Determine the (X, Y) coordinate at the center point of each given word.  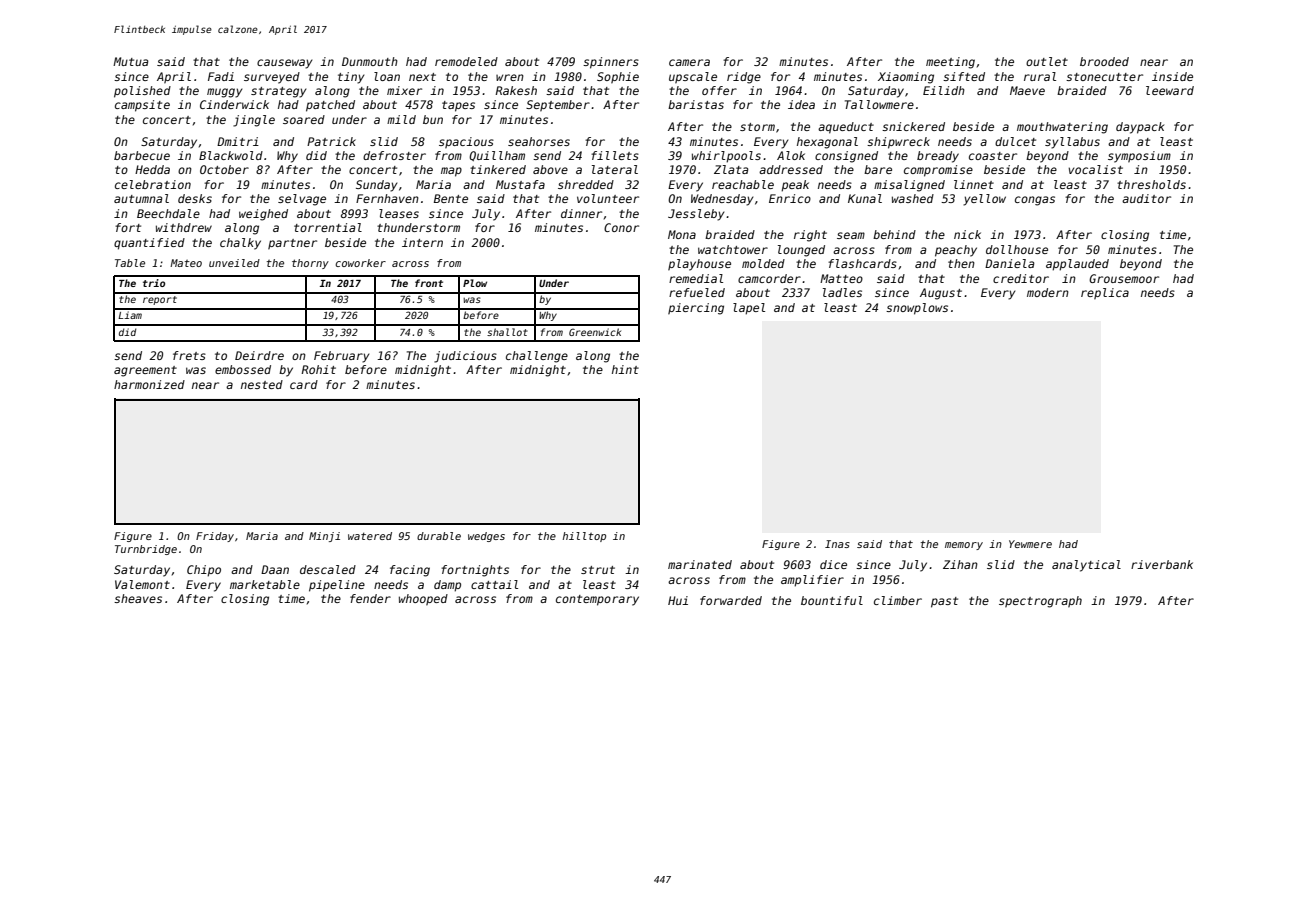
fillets (615, 155)
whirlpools (726, 157)
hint (625, 369)
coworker (360, 263)
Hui (678, 600)
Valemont (142, 584)
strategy (278, 92)
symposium (1139, 157)
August (941, 294)
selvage (302, 200)
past (944, 602)
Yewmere (1030, 544)
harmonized (149, 384)
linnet (974, 184)
